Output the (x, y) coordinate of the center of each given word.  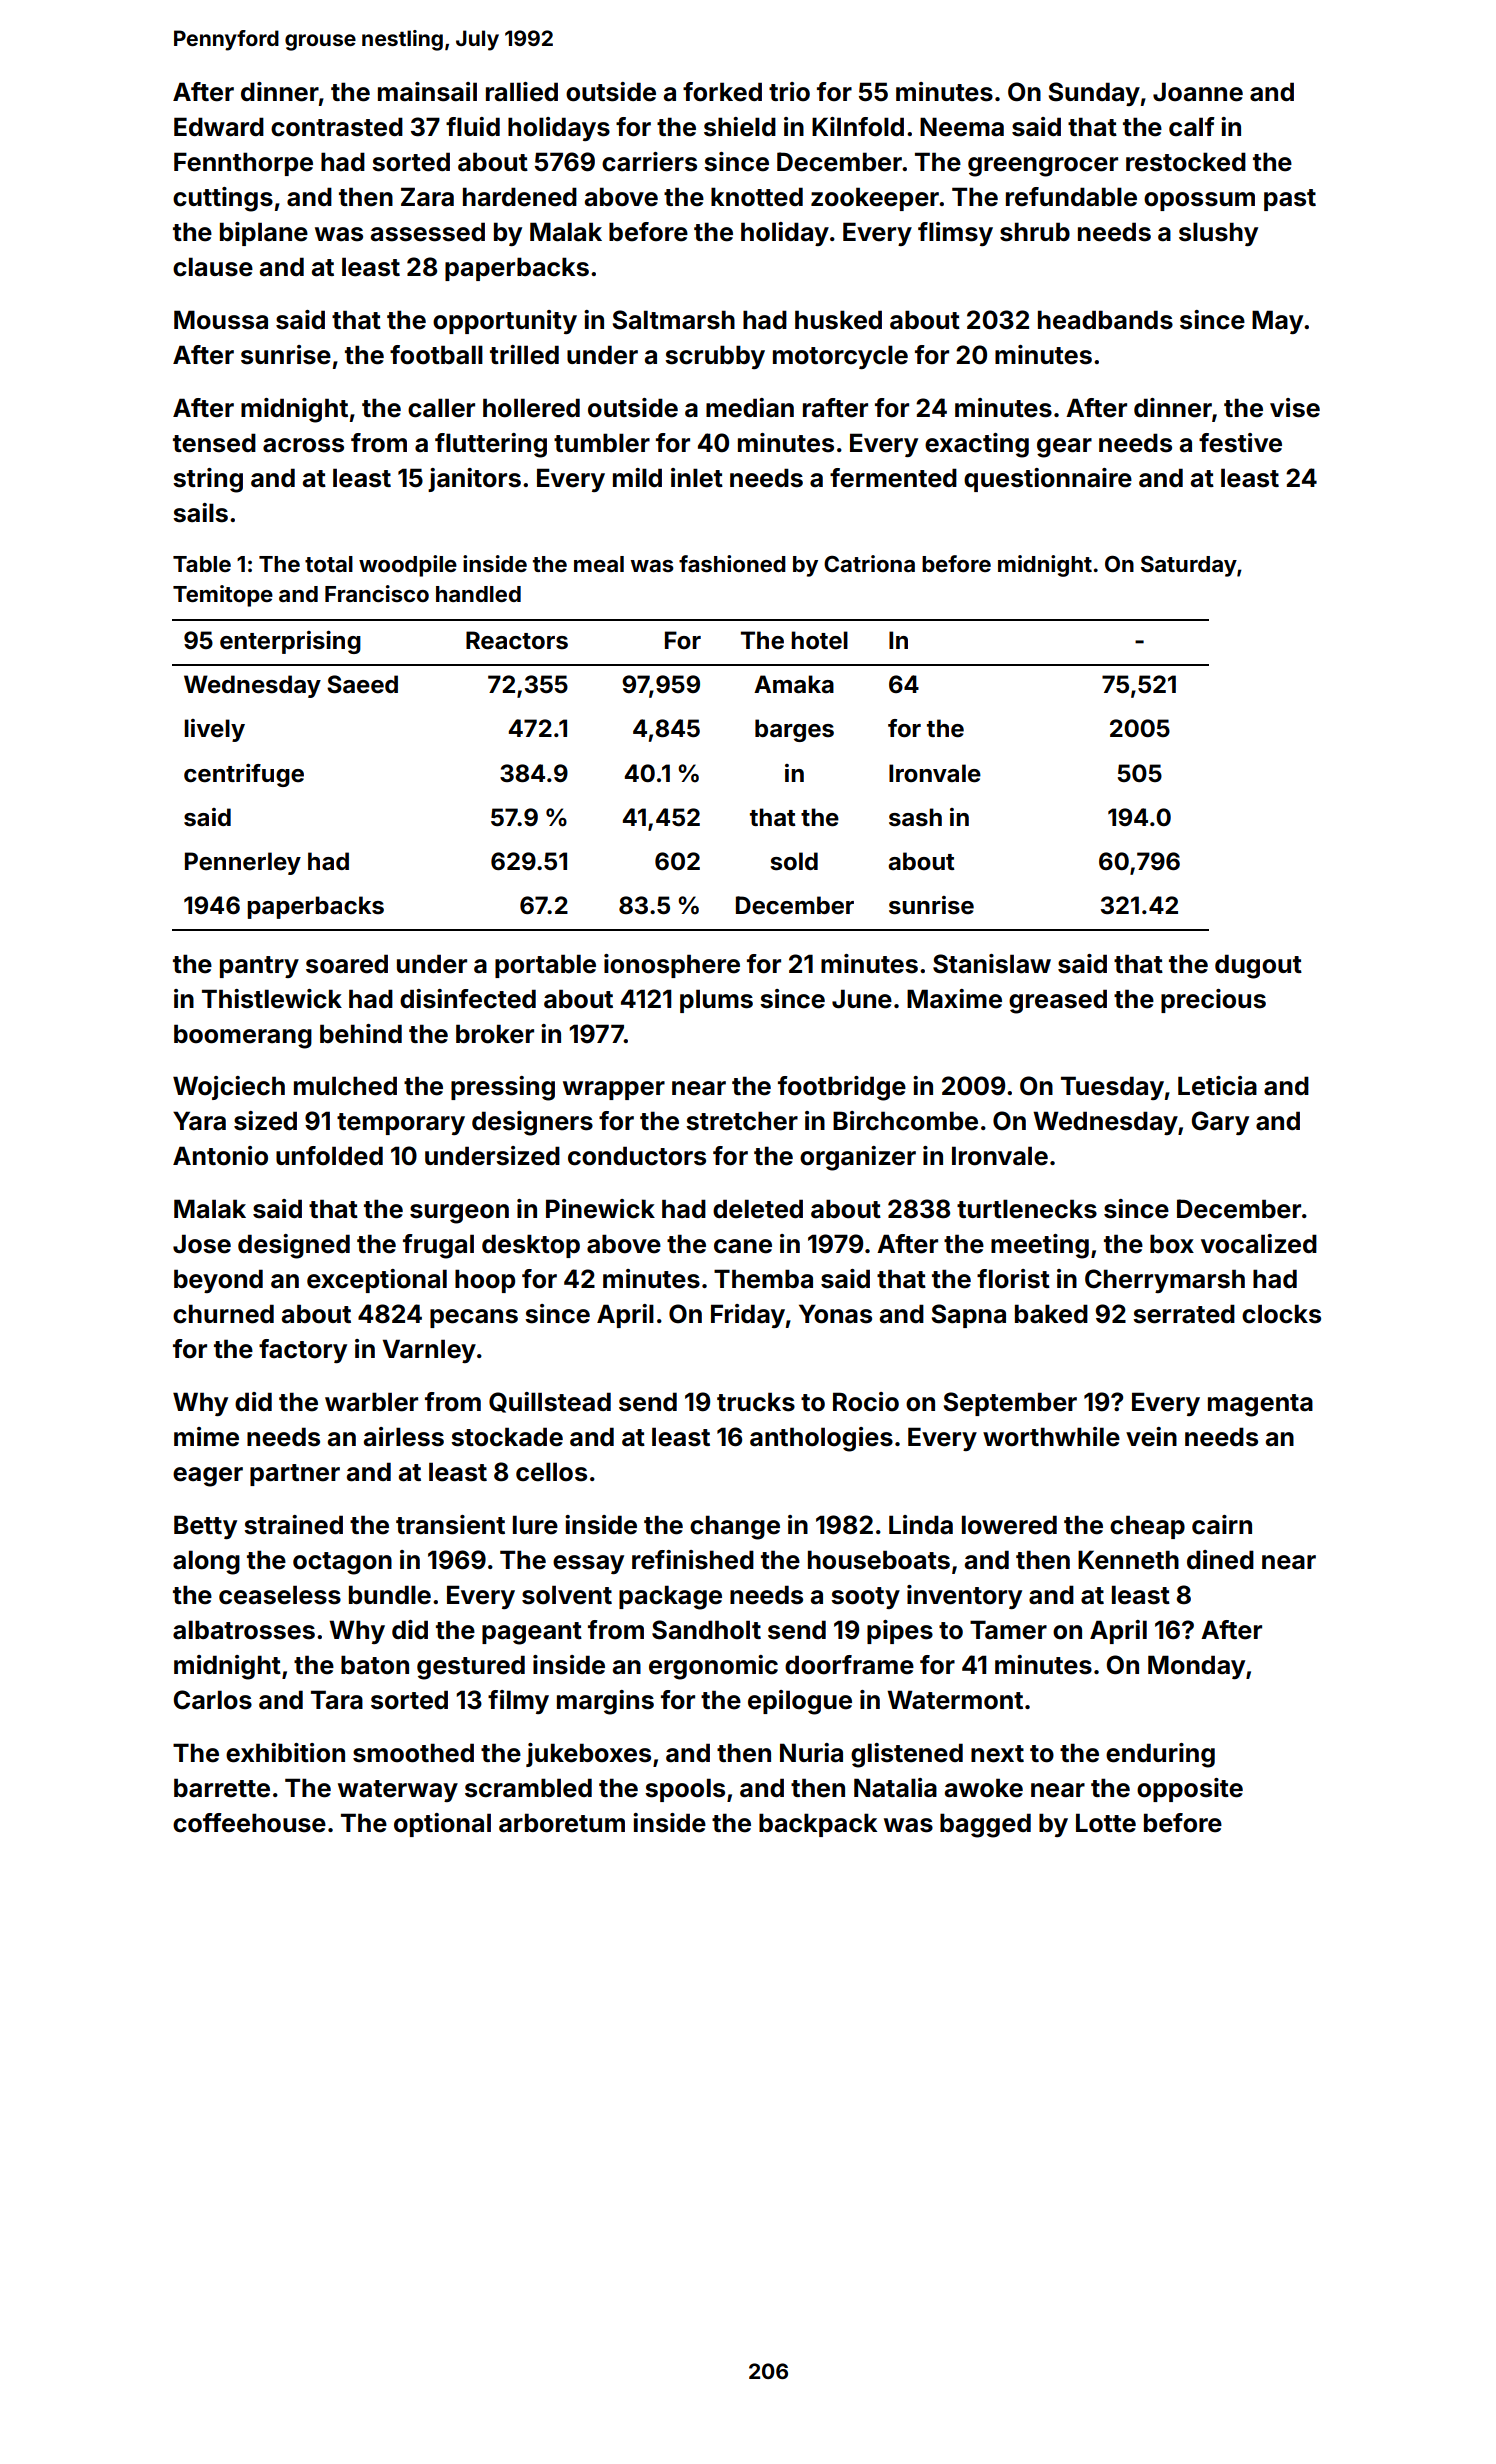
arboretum (562, 1823)
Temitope (223, 596)
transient (450, 1525)
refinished (693, 1560)
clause (213, 267)
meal (599, 564)
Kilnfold (858, 127)
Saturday (1189, 566)
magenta (1260, 1405)
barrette (222, 1788)
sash (915, 817)
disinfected (468, 999)
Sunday (1094, 94)
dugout (1258, 966)
